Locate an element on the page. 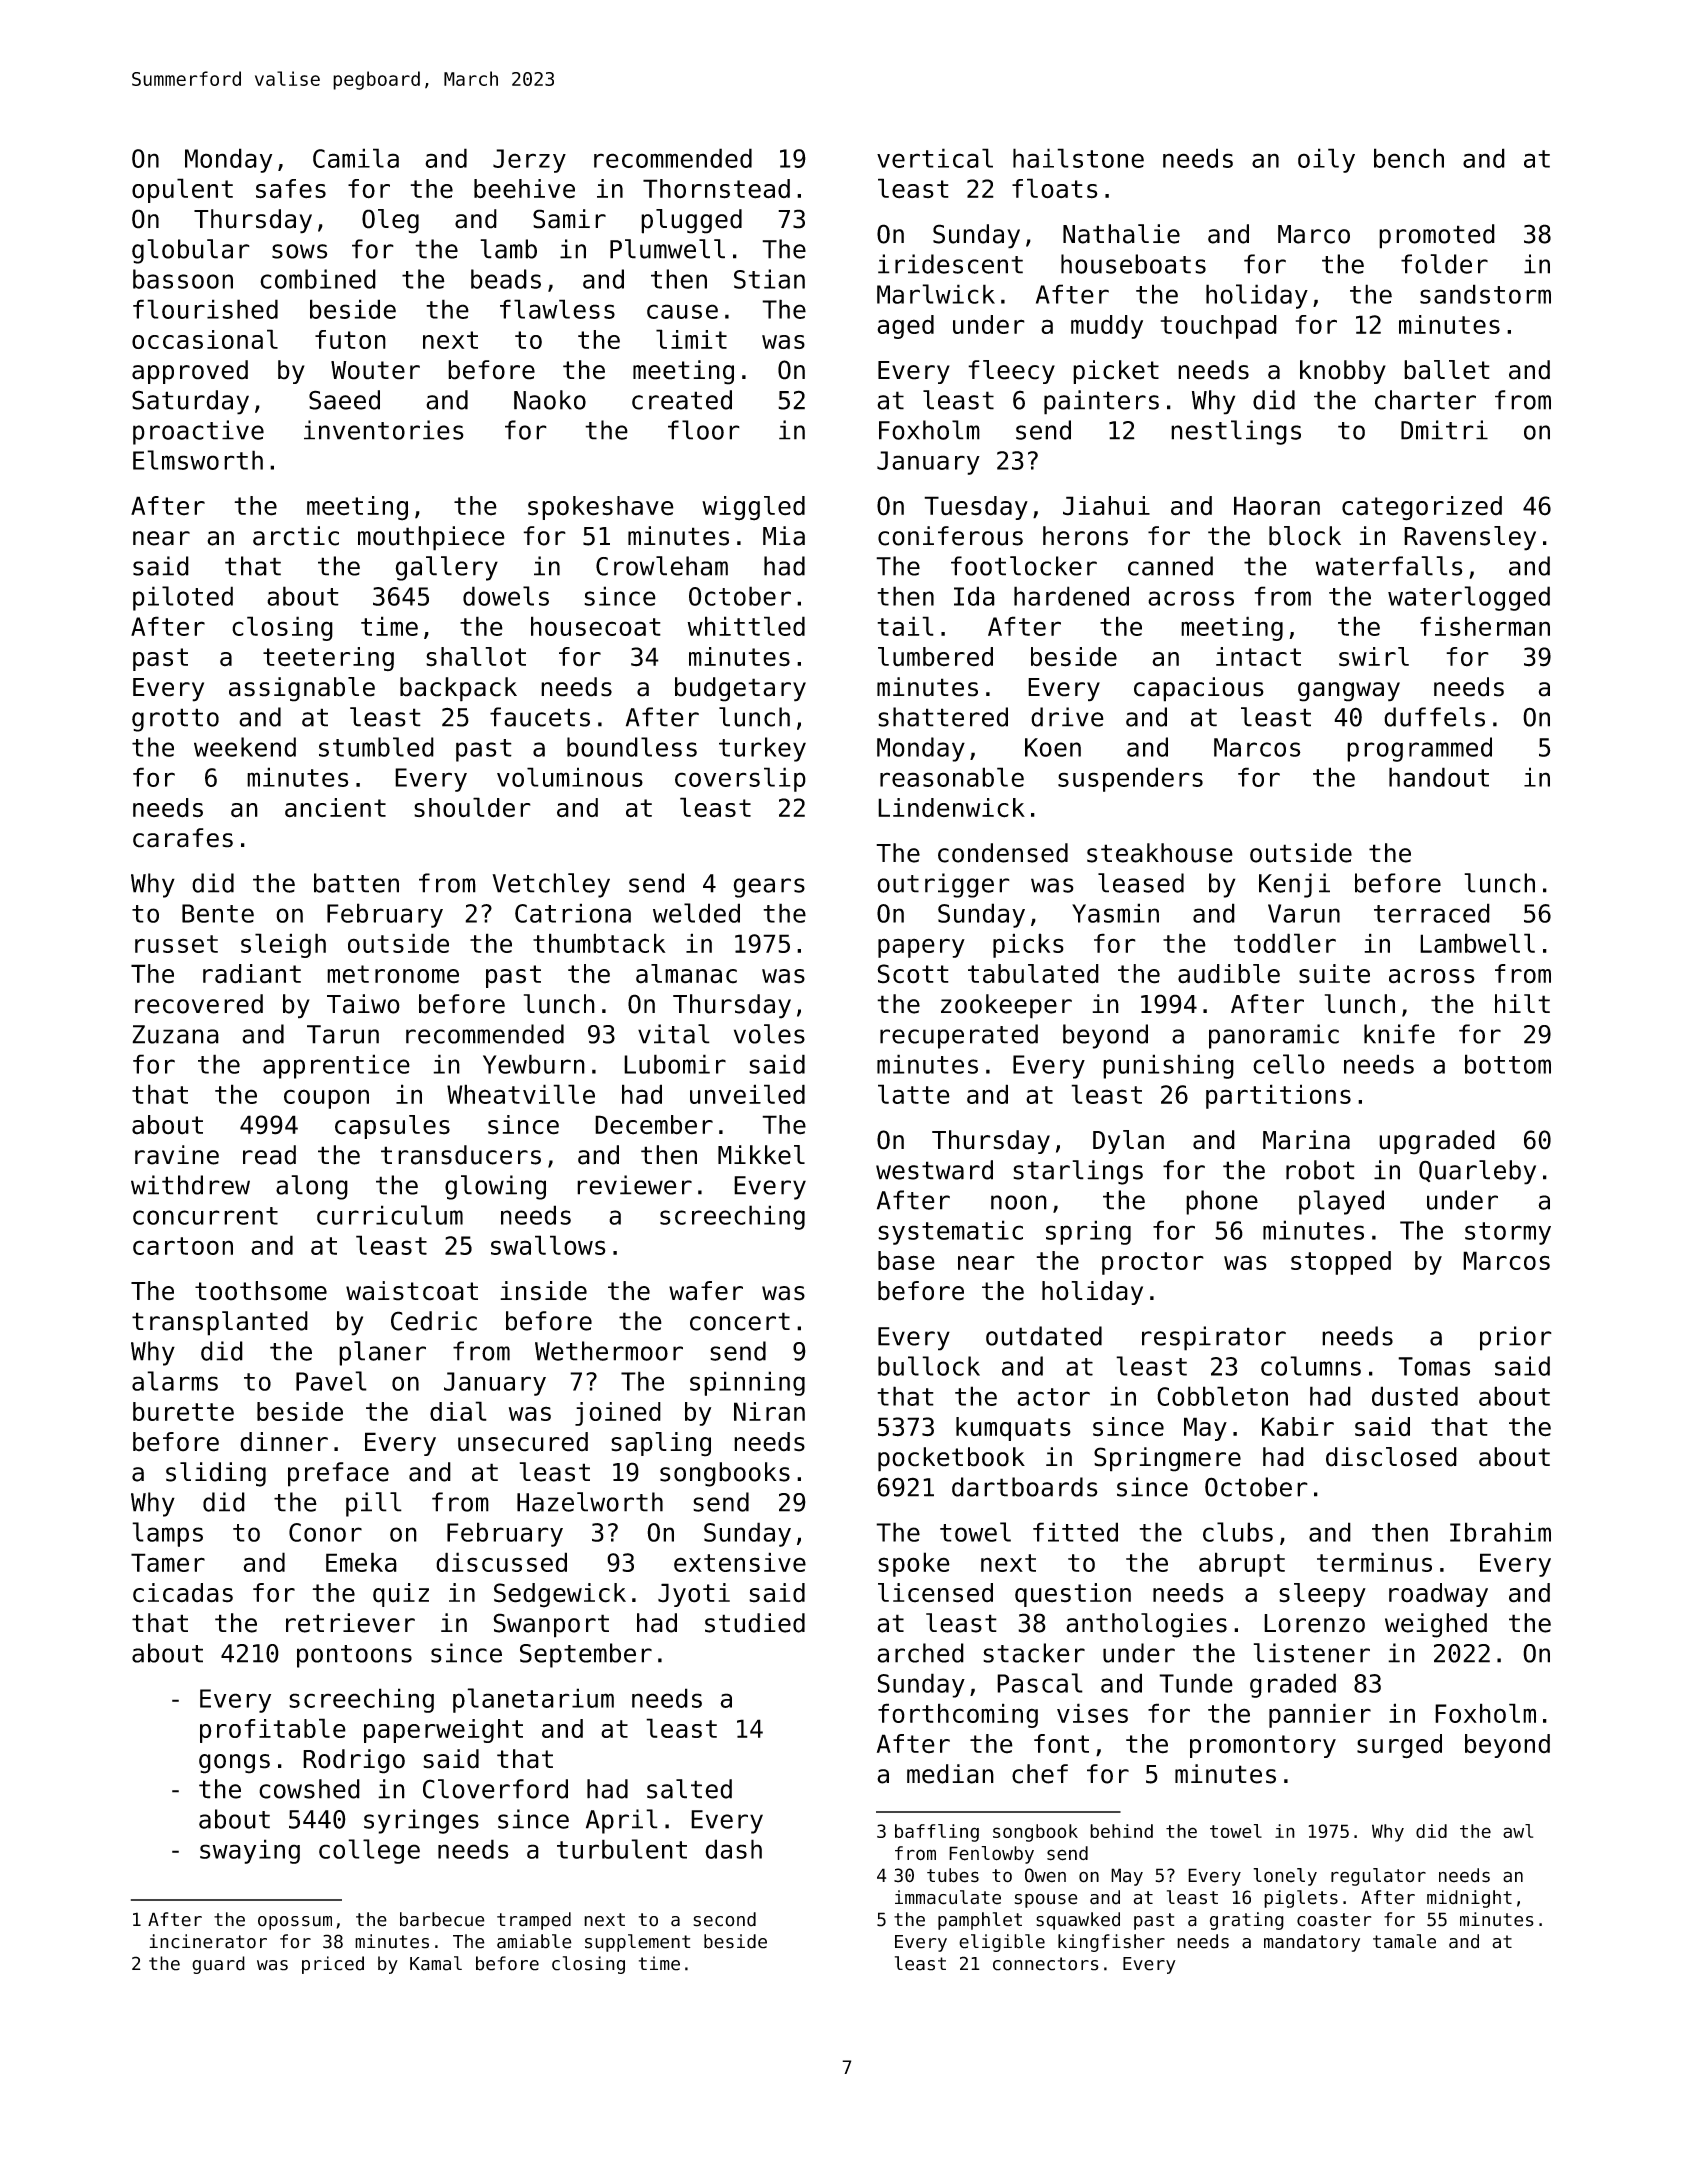 This page has width=1683, height=2178. russet is located at coordinates (176, 944).
